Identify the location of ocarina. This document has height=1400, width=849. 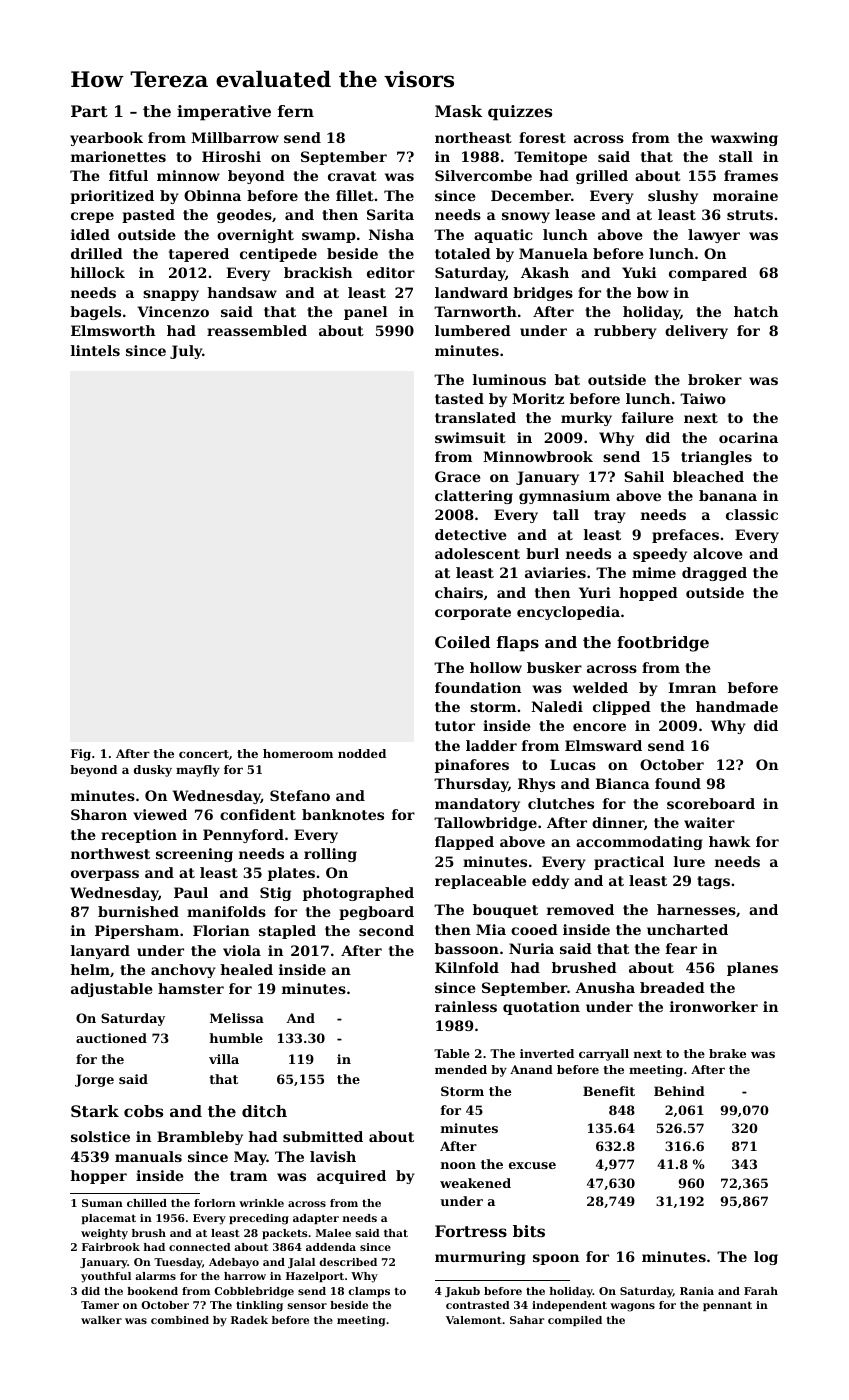
(748, 437).
